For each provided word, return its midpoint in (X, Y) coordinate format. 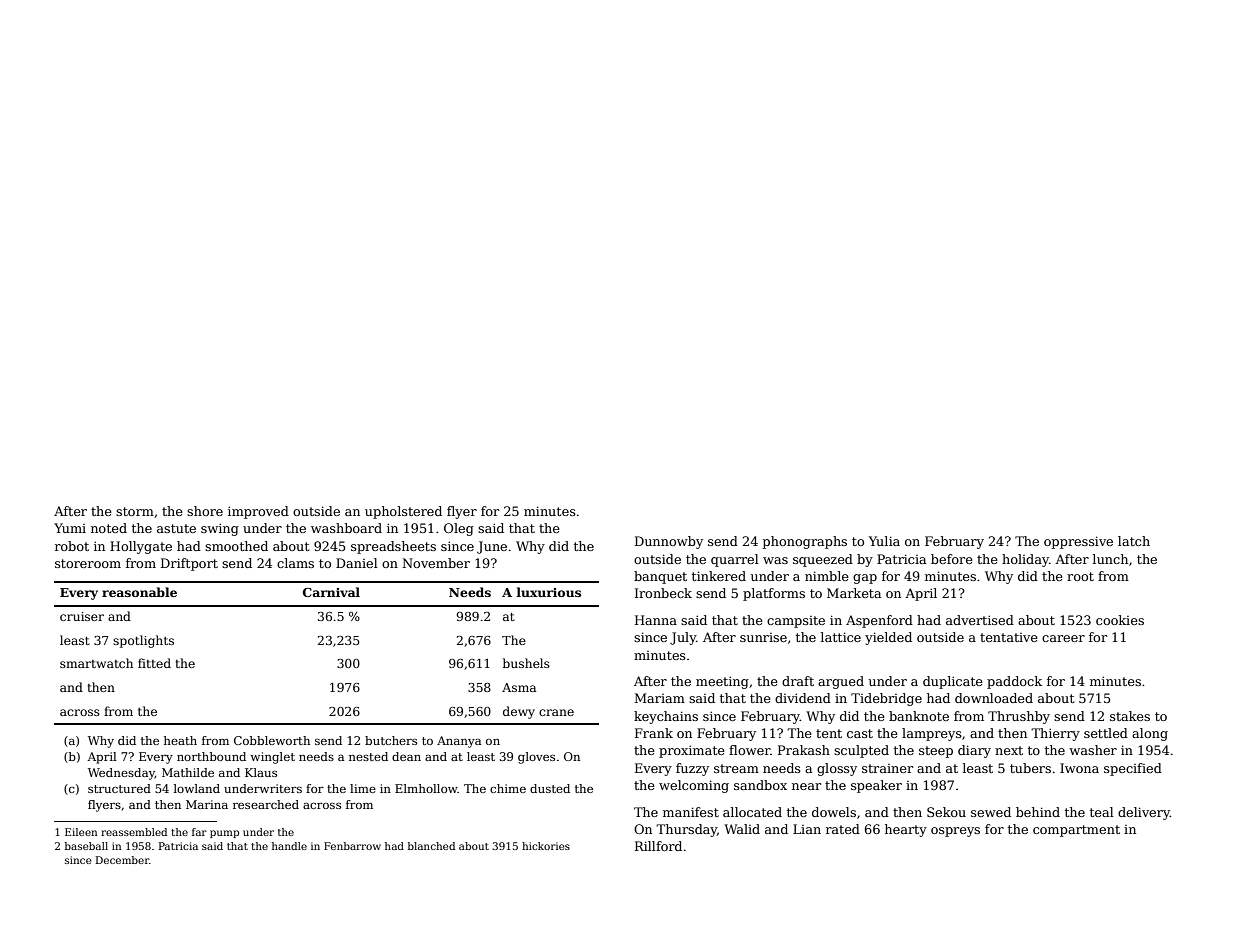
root (1080, 576)
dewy (519, 712)
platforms (774, 594)
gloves (536, 758)
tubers (1030, 768)
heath (180, 740)
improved (258, 512)
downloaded (994, 698)
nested (368, 756)
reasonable (139, 592)
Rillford (658, 846)
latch (1134, 541)
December (122, 860)
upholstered (403, 512)
